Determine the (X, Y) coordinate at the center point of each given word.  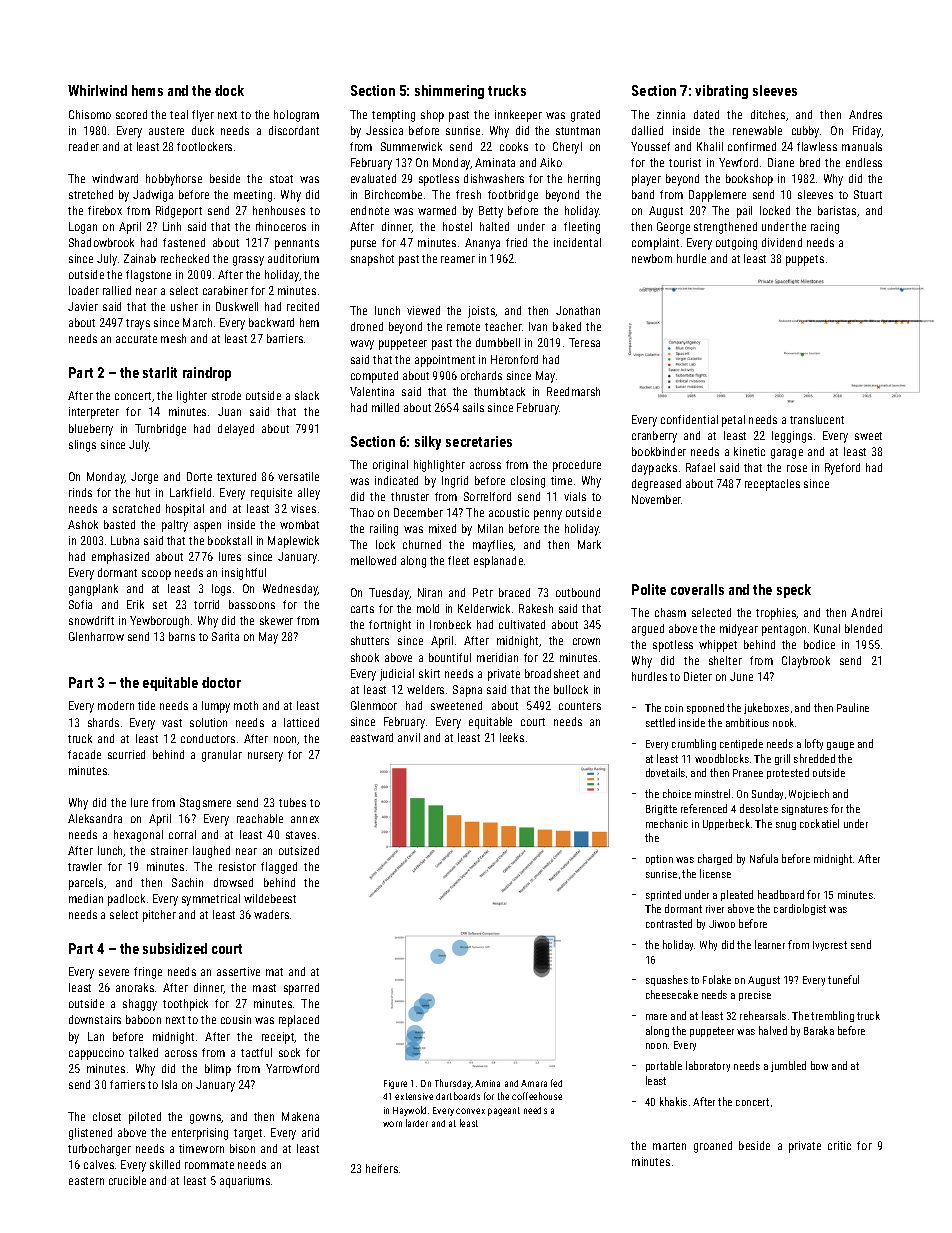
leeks (512, 737)
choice (677, 793)
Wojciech (809, 794)
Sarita (225, 636)
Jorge (144, 478)
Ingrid (455, 482)
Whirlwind (97, 90)
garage (787, 454)
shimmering (449, 92)
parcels (86, 884)
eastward (372, 737)
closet (107, 1116)
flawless (817, 146)
